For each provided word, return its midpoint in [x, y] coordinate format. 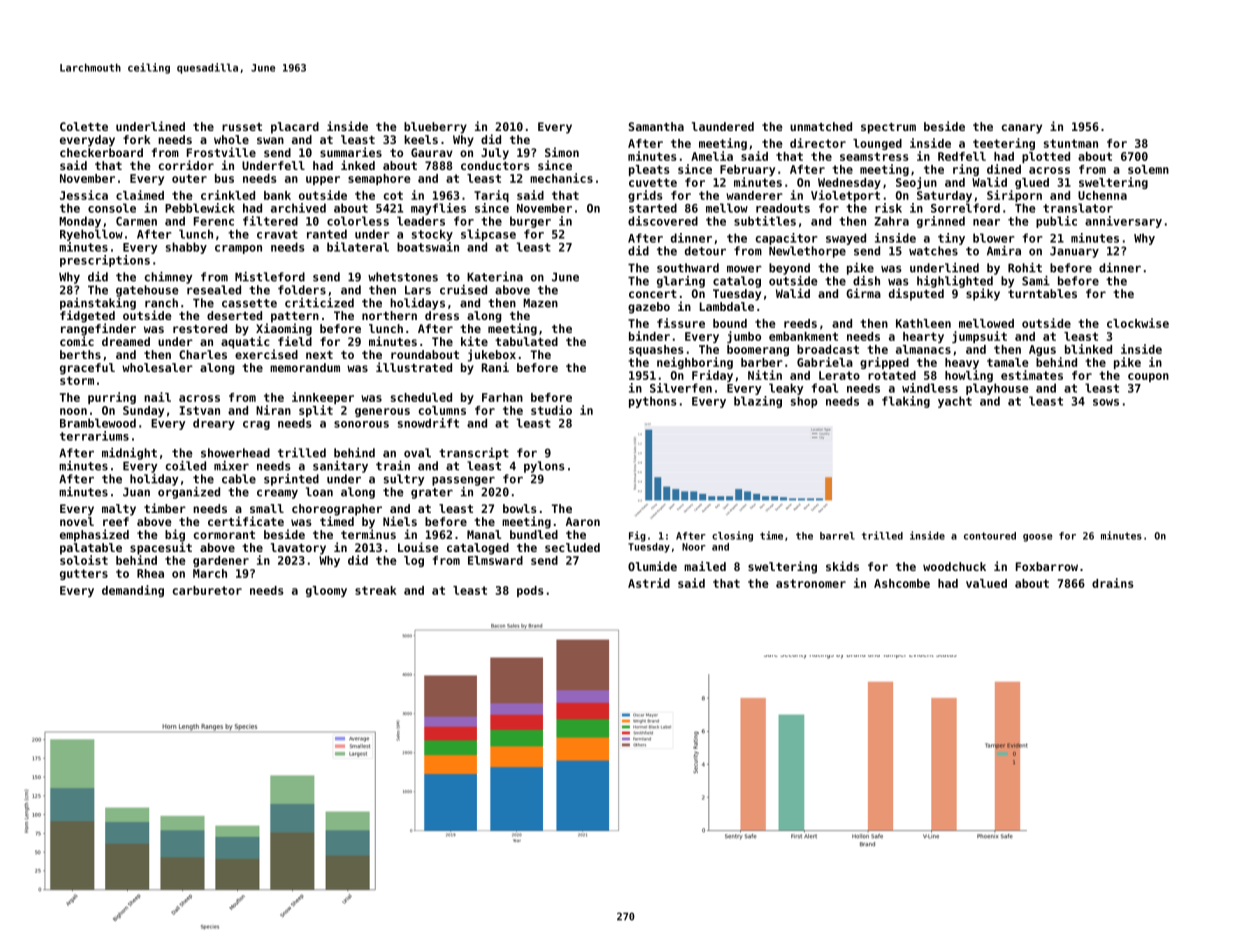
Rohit [1025, 268]
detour [705, 251]
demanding [133, 591]
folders [302, 290]
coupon [1148, 377]
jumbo [744, 337]
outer [189, 178]
